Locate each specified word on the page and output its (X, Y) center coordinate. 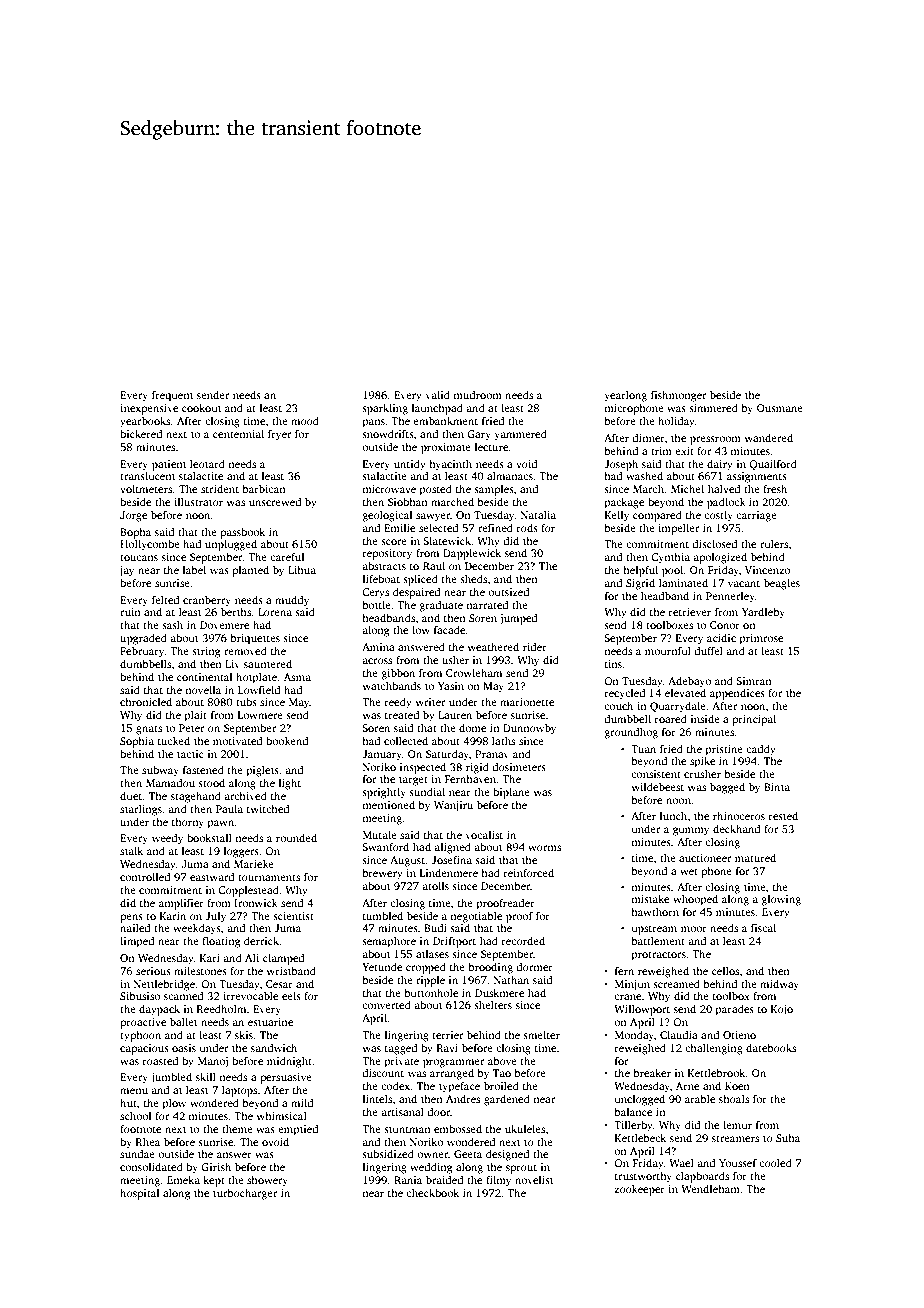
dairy (720, 465)
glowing (781, 900)
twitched (268, 809)
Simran (754, 681)
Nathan (511, 979)
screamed (676, 983)
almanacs (510, 475)
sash (172, 624)
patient (169, 465)
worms (544, 848)
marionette (527, 702)
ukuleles (525, 1128)
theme (237, 1128)
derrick (261, 940)
